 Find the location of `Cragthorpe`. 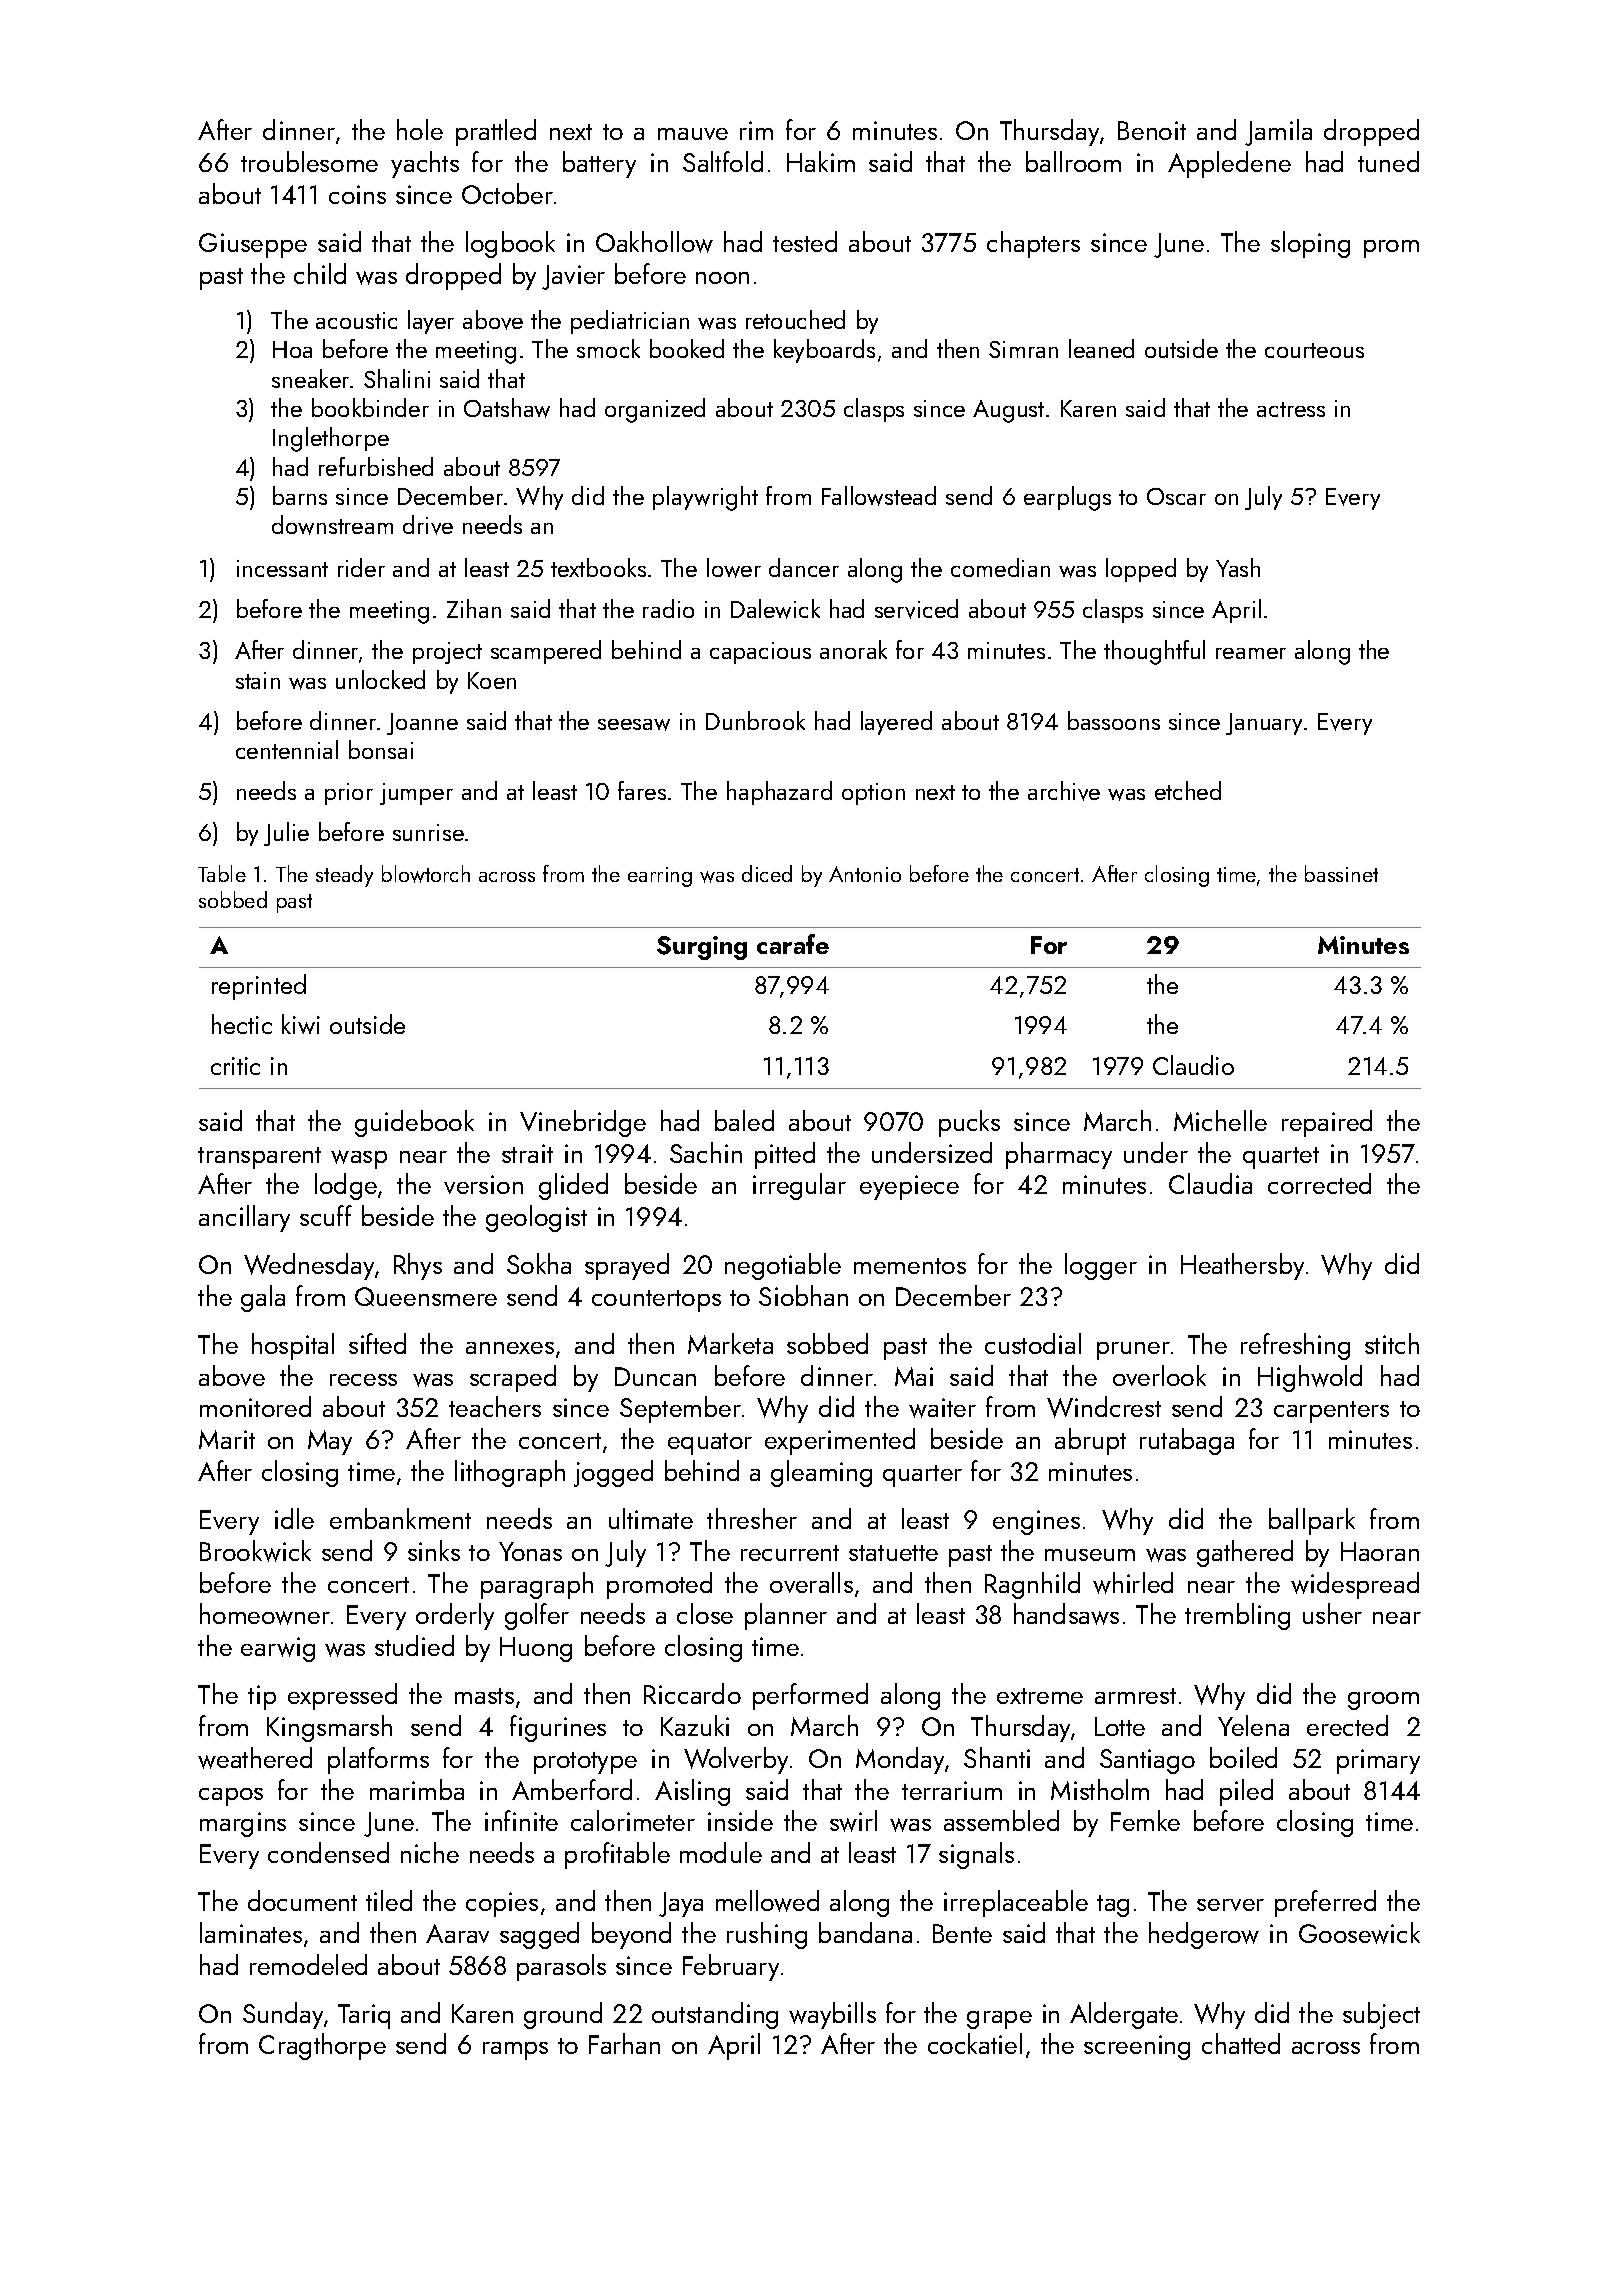

Cragthorpe is located at coordinates (322, 2046).
